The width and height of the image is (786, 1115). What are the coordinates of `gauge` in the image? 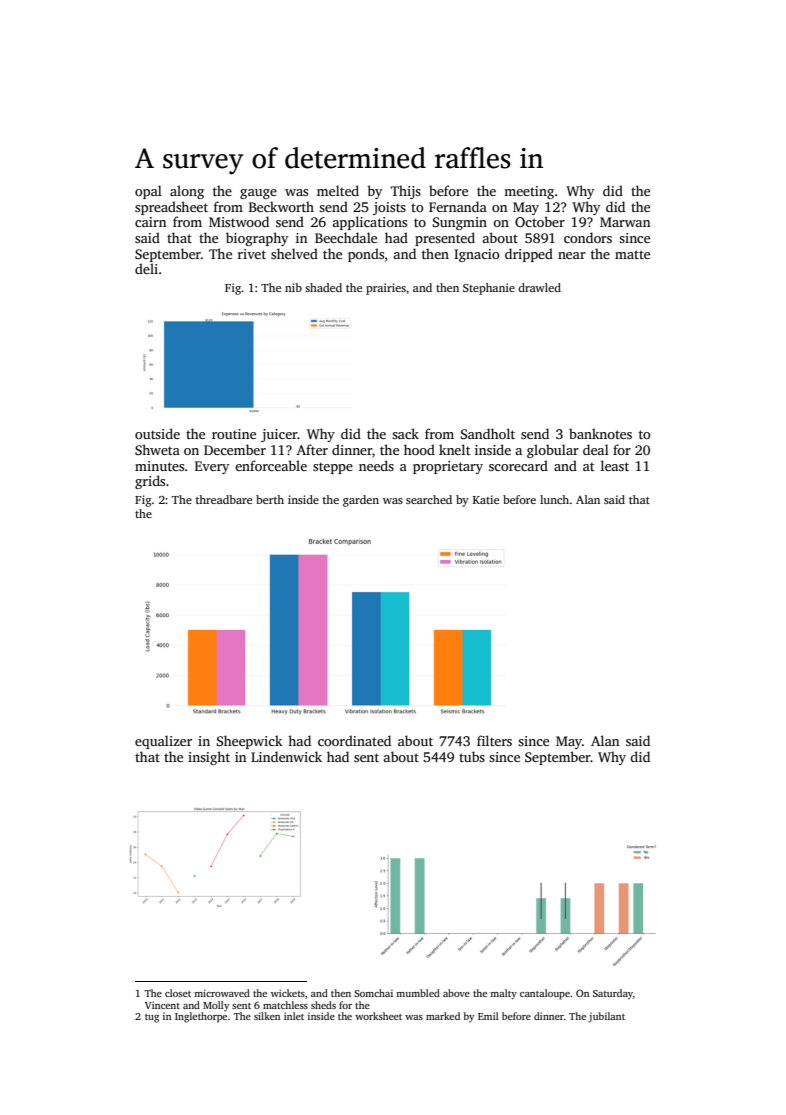 It's located at (258, 194).
